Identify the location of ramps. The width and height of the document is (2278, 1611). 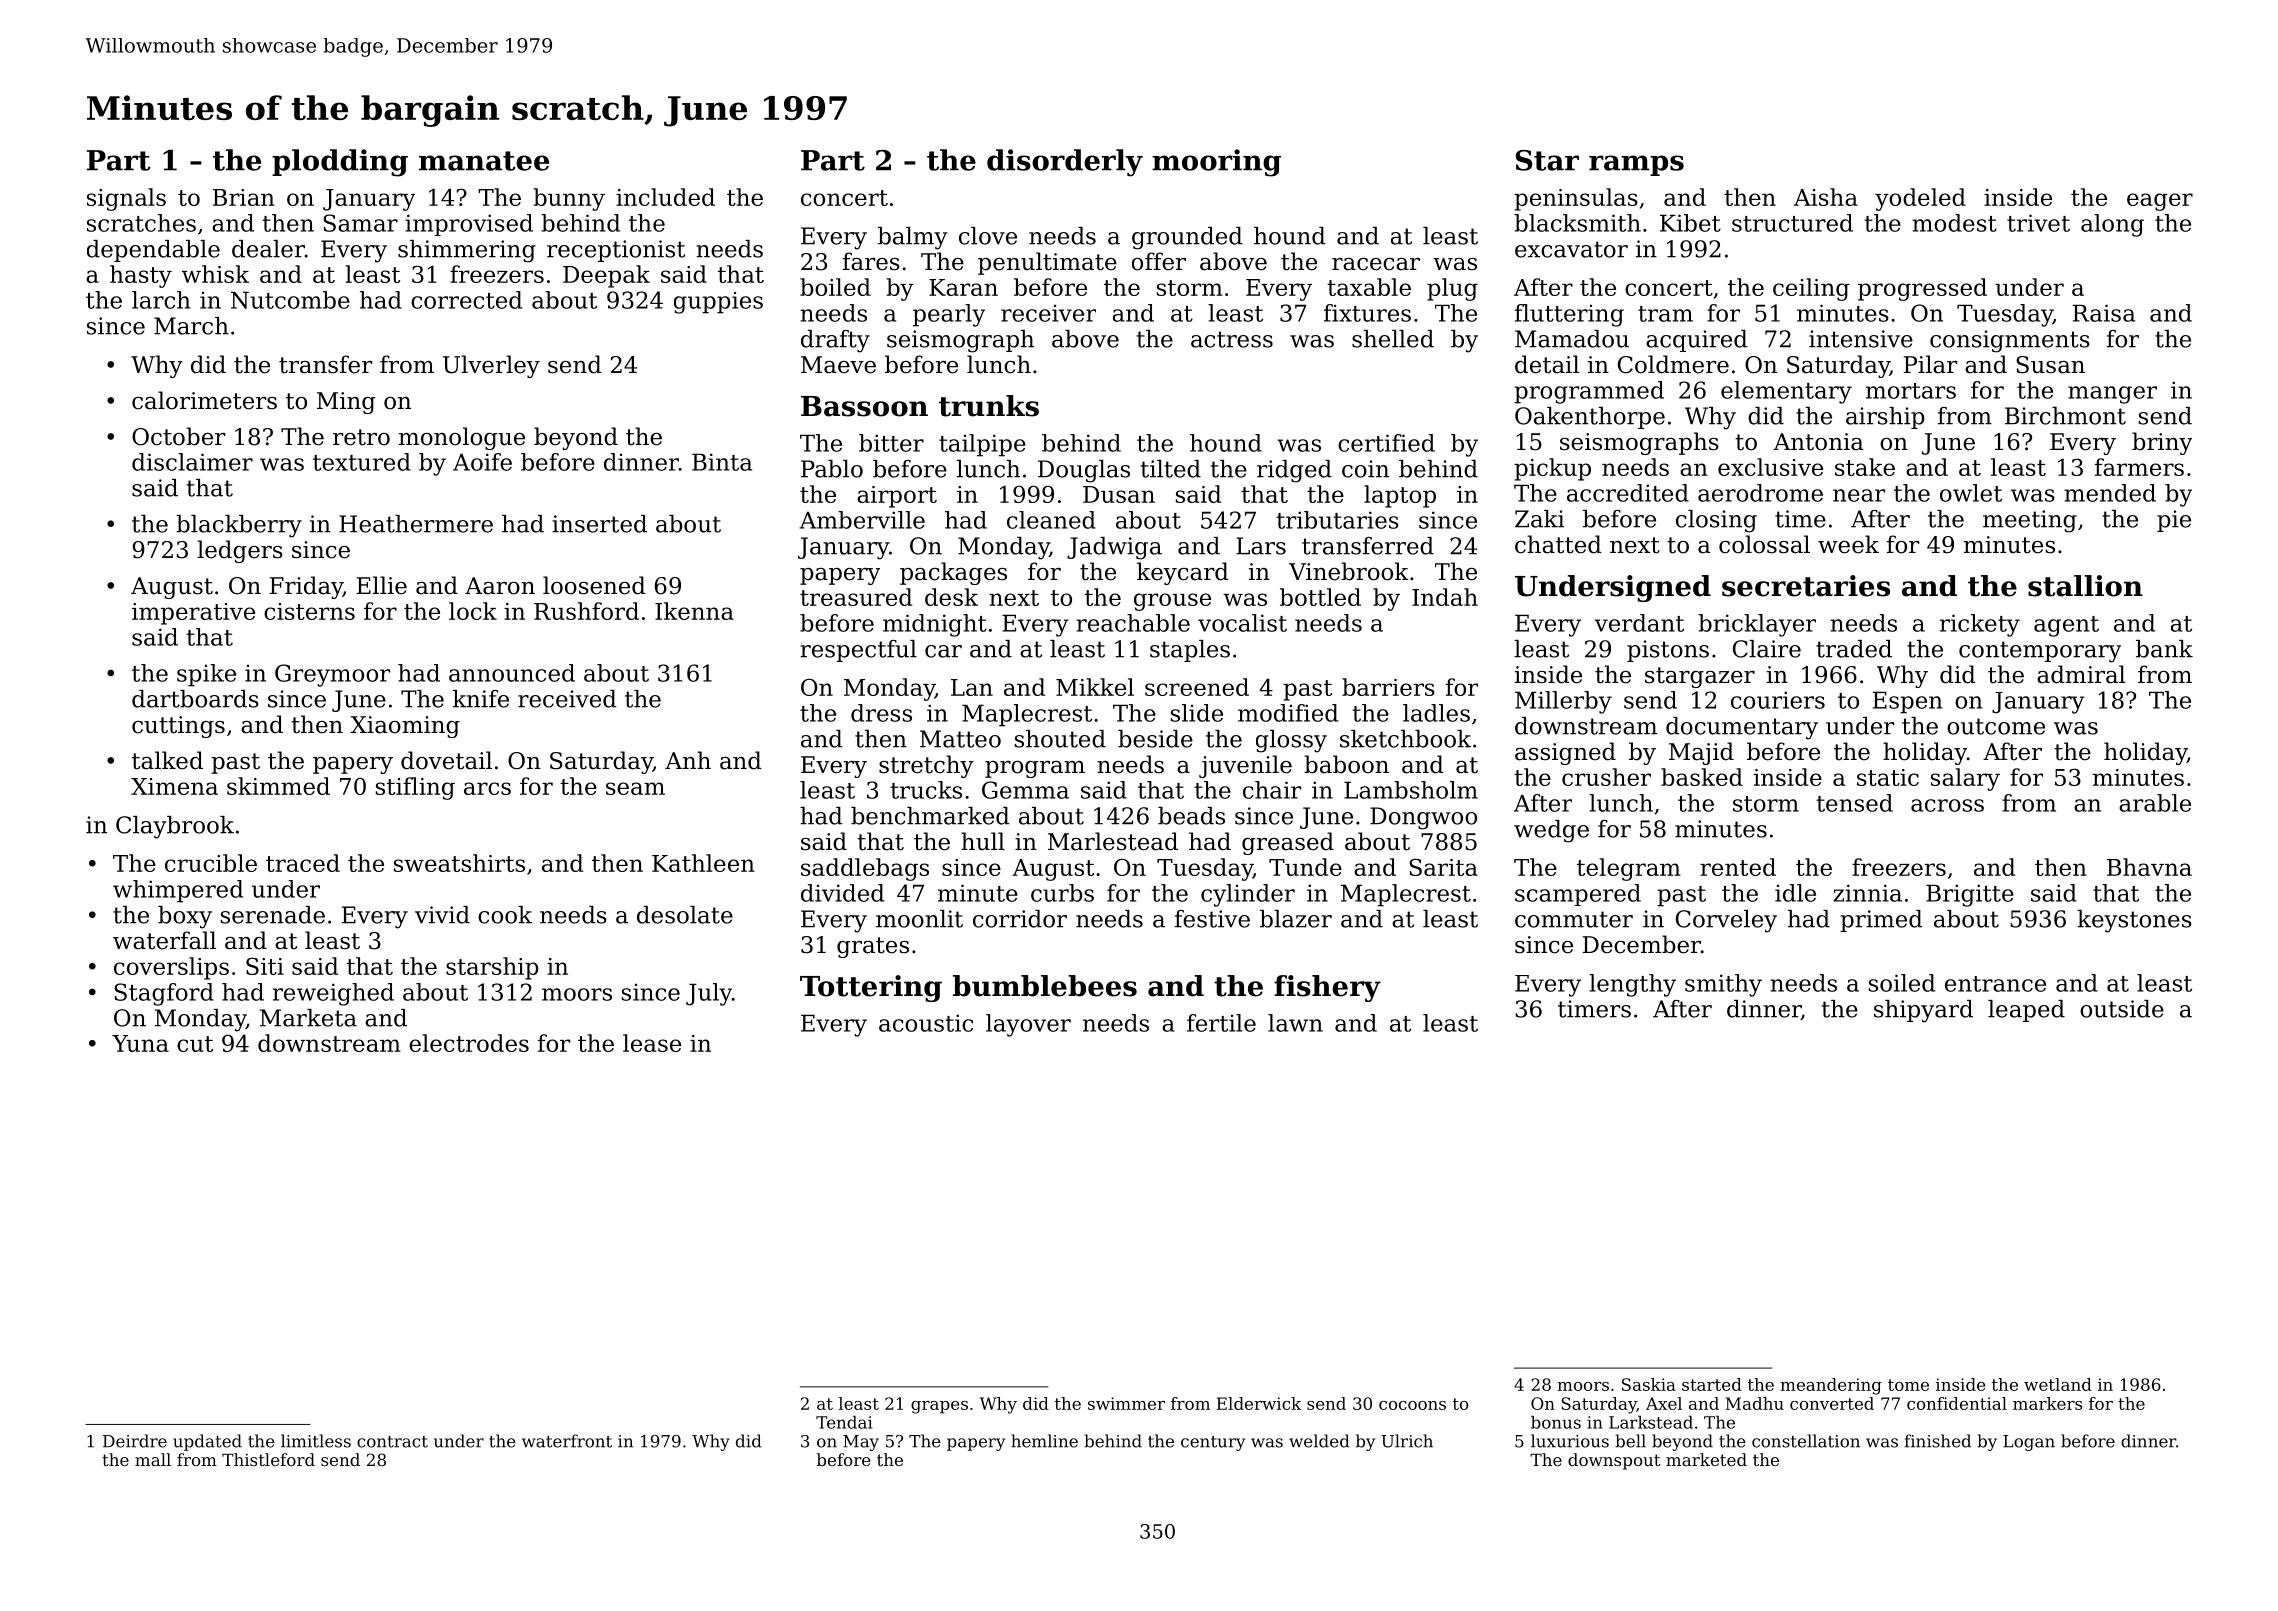
(1636, 165).
